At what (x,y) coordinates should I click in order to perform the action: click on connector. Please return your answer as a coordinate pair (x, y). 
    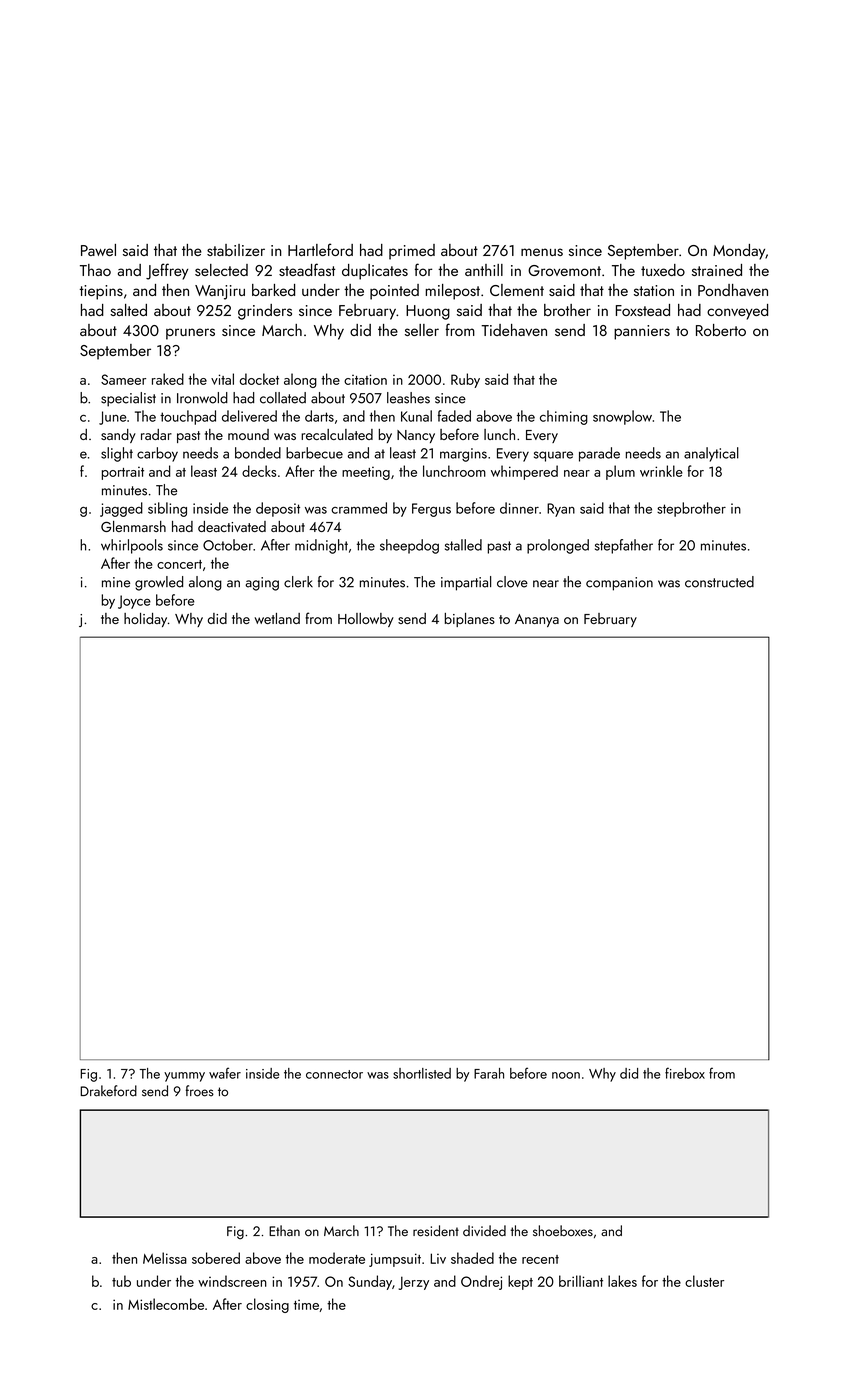
    Looking at the image, I should click on (334, 1074).
